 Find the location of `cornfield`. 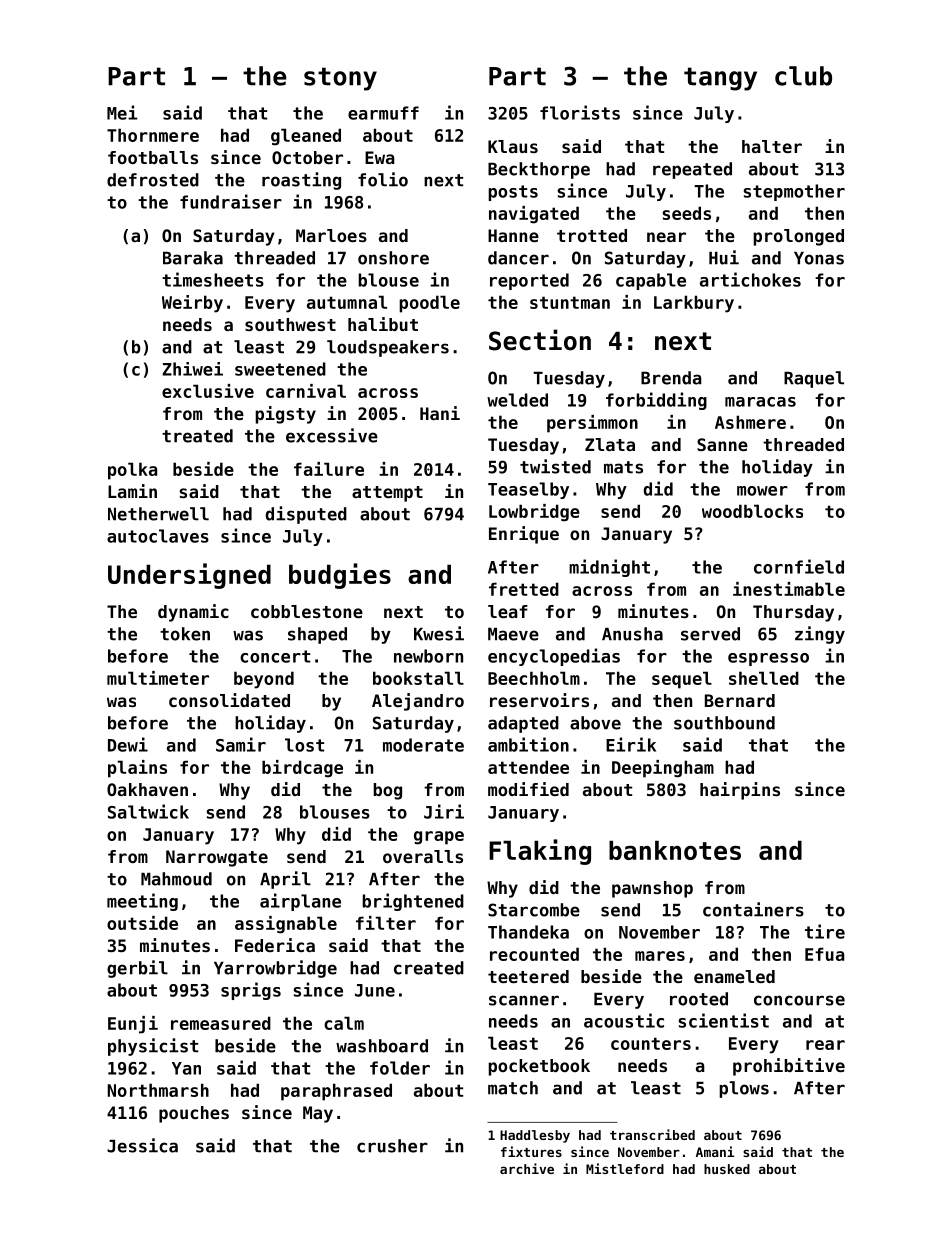

cornfield is located at coordinates (799, 566).
